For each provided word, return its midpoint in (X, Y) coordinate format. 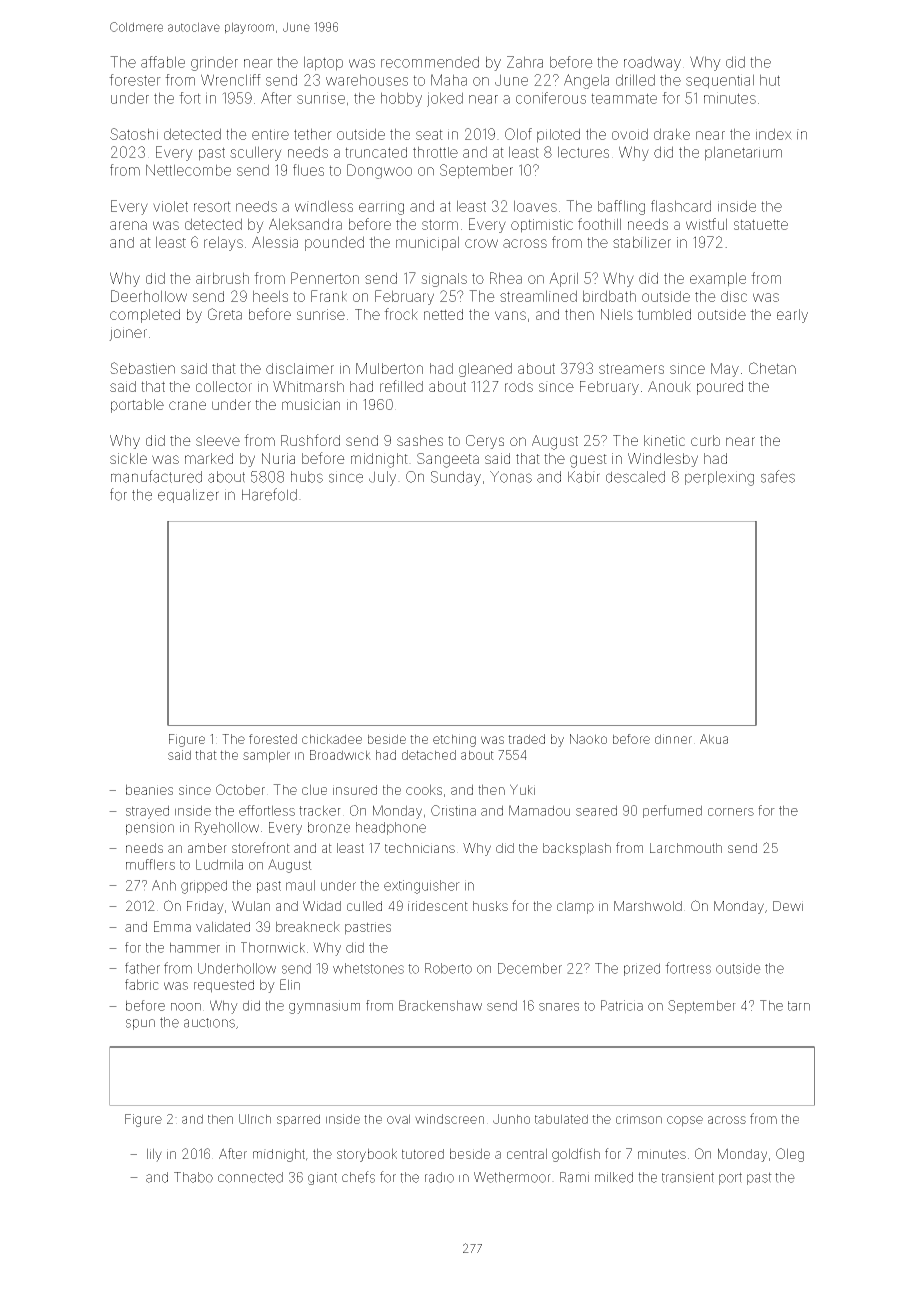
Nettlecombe (188, 170)
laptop (323, 63)
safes (778, 476)
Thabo (193, 1177)
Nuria (278, 458)
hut (770, 80)
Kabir (584, 477)
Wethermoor (512, 1177)
